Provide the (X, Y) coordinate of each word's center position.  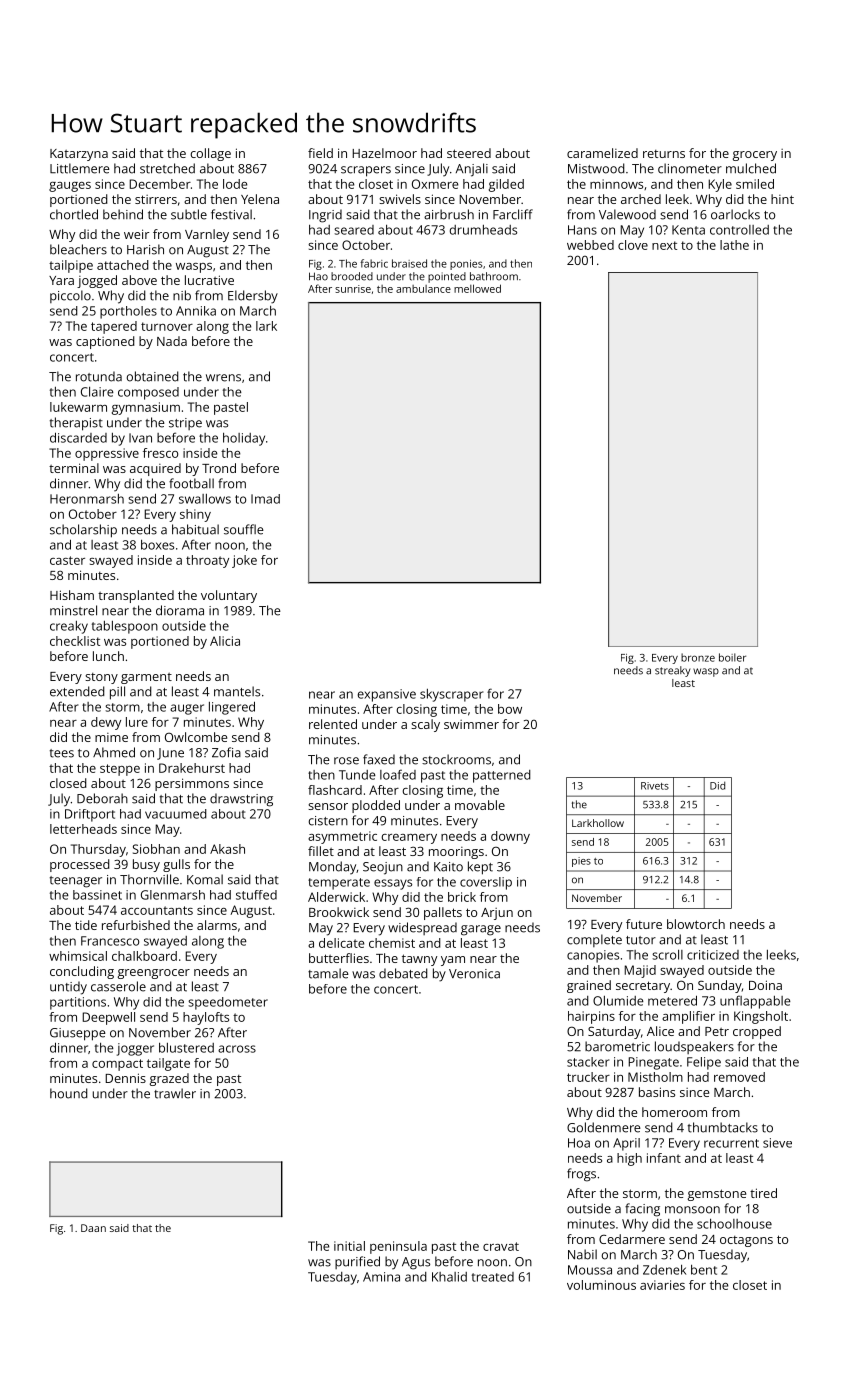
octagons (746, 1241)
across (237, 1049)
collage (210, 154)
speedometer (228, 1003)
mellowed (477, 288)
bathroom (494, 276)
